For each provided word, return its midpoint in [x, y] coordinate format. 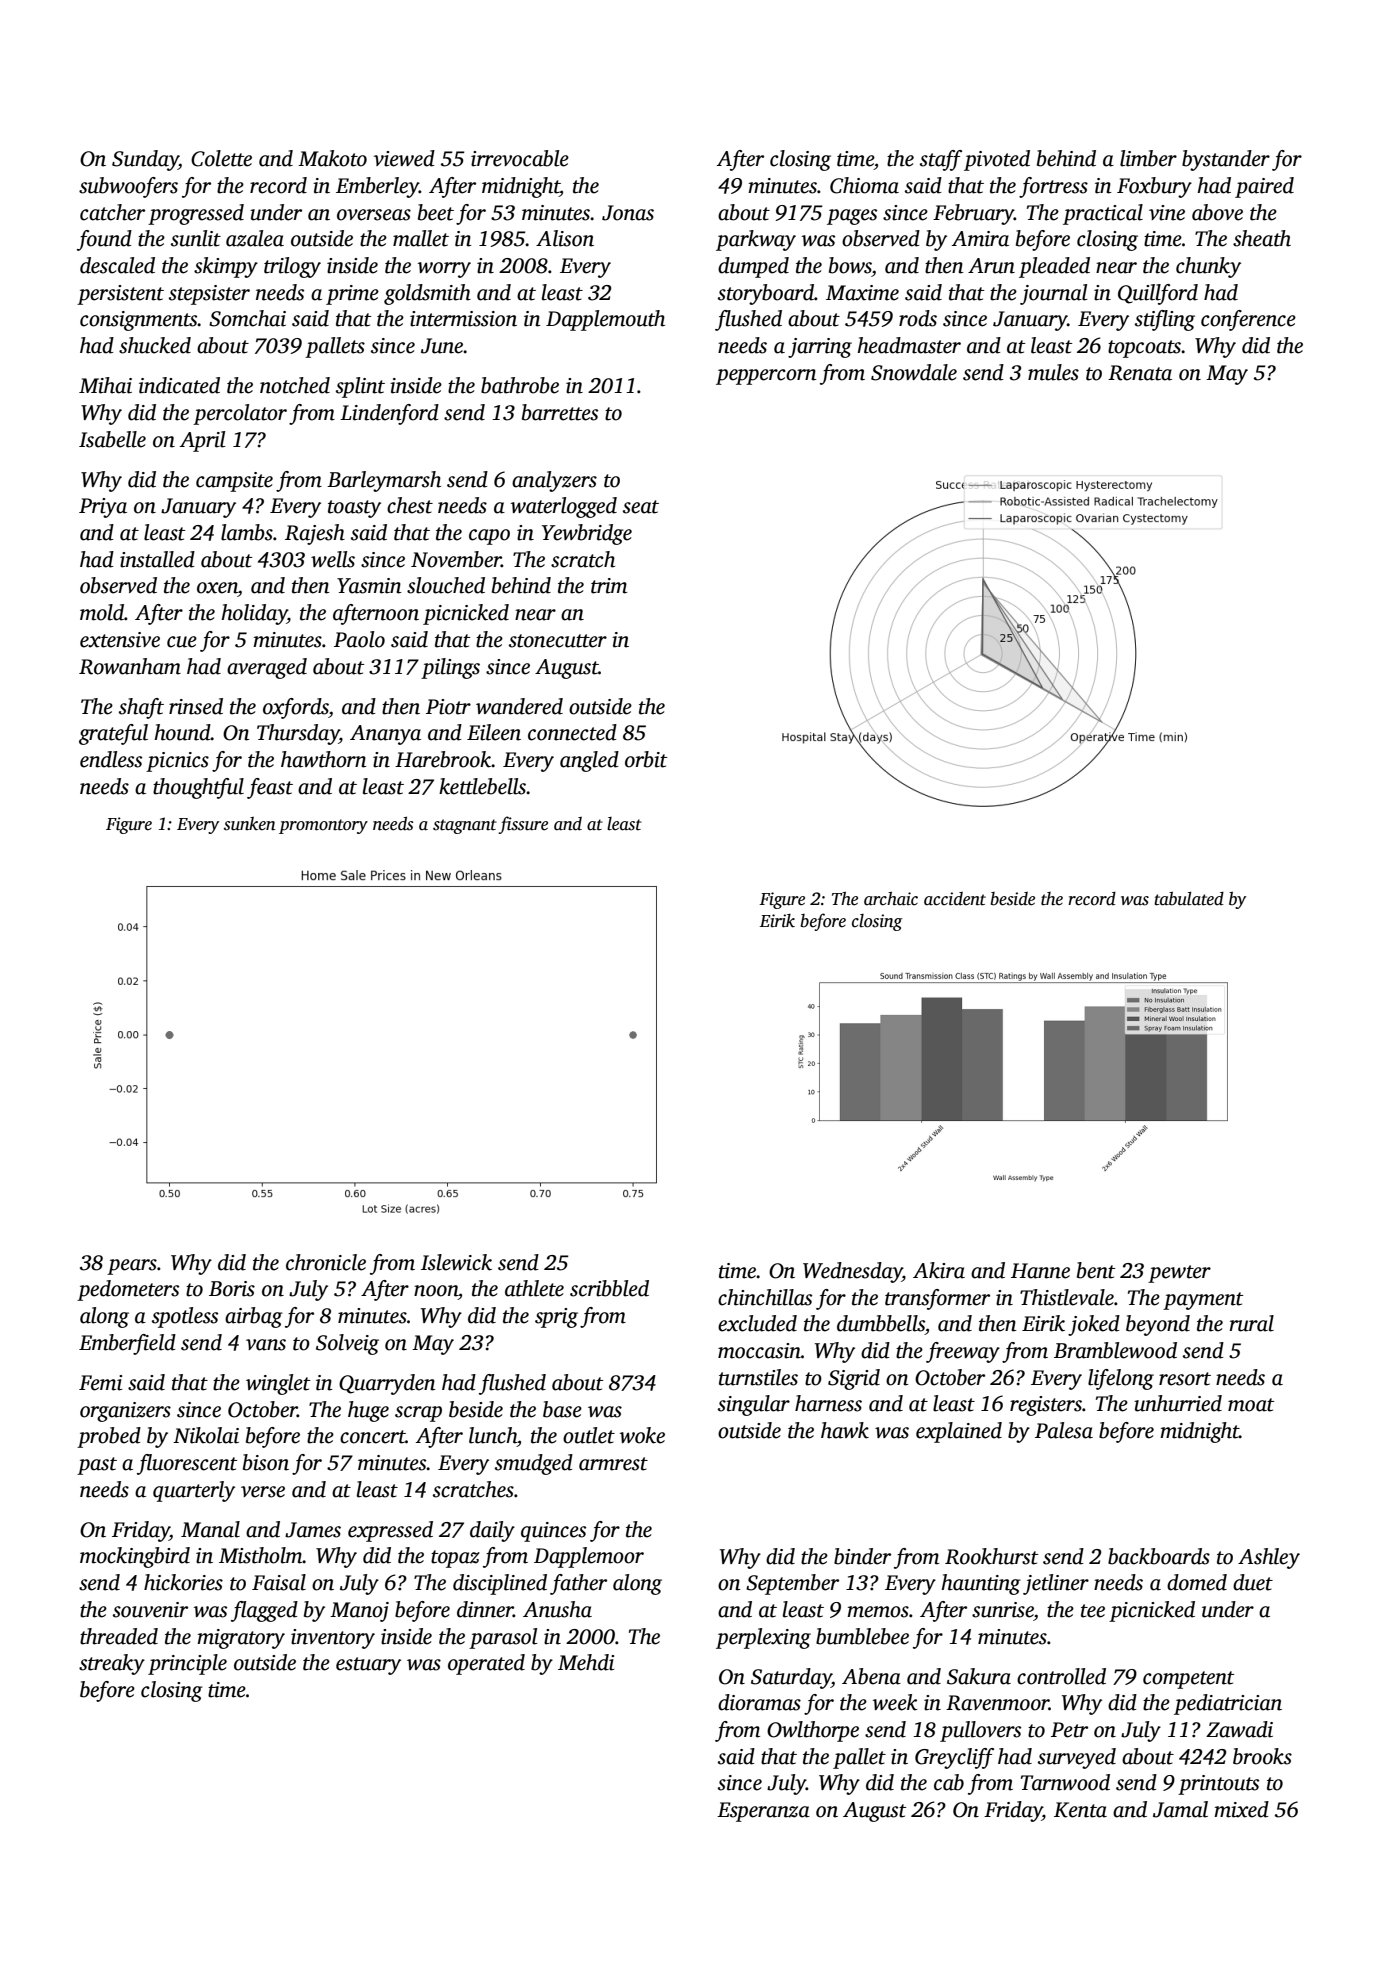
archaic [891, 899]
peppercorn [766, 377]
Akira [939, 1270]
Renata [1140, 373]
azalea [255, 238]
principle [187, 1664]
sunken [250, 824]
